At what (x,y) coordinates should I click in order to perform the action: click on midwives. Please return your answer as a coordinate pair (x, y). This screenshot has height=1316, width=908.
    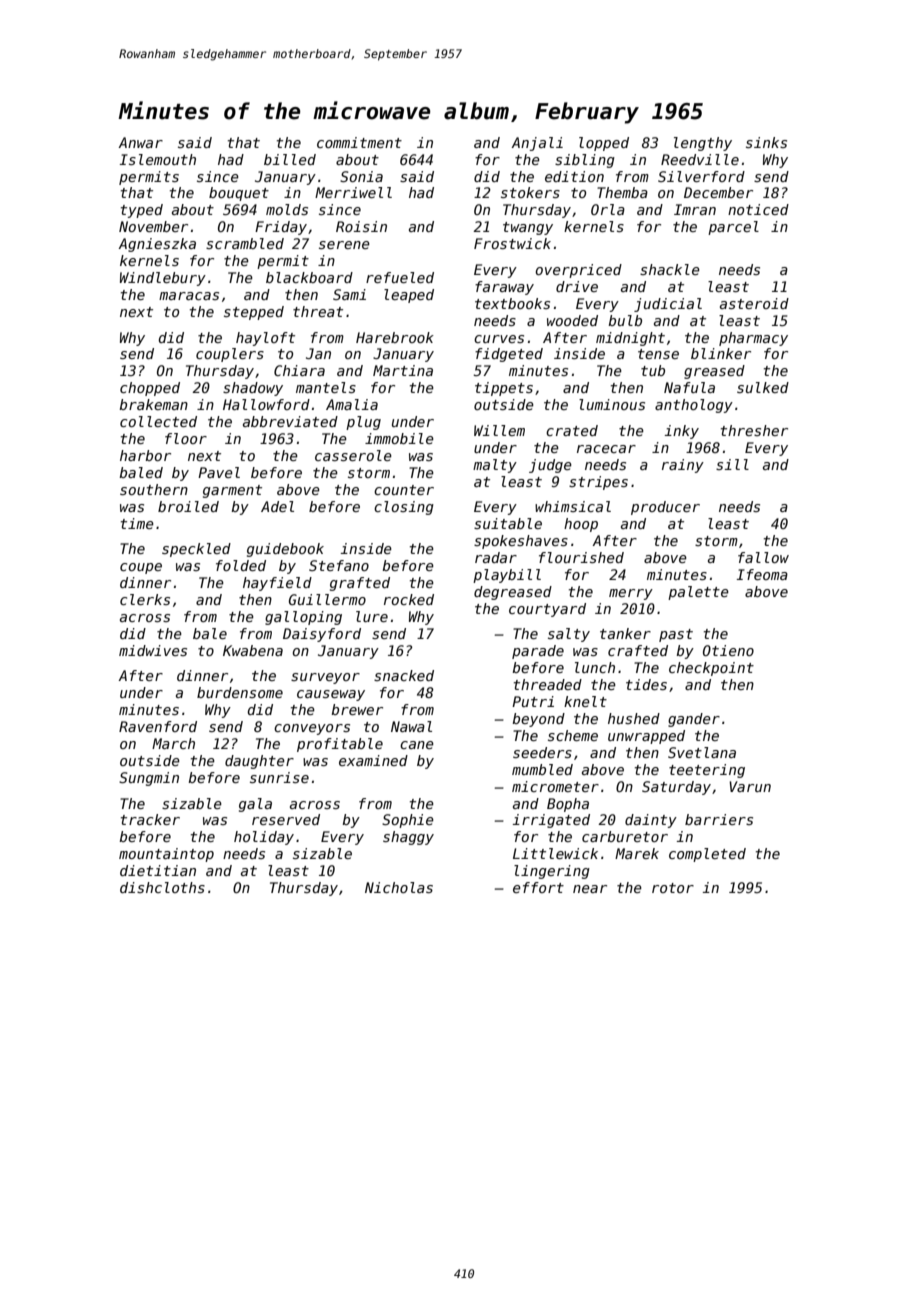
    Looking at the image, I should click on (153, 650).
